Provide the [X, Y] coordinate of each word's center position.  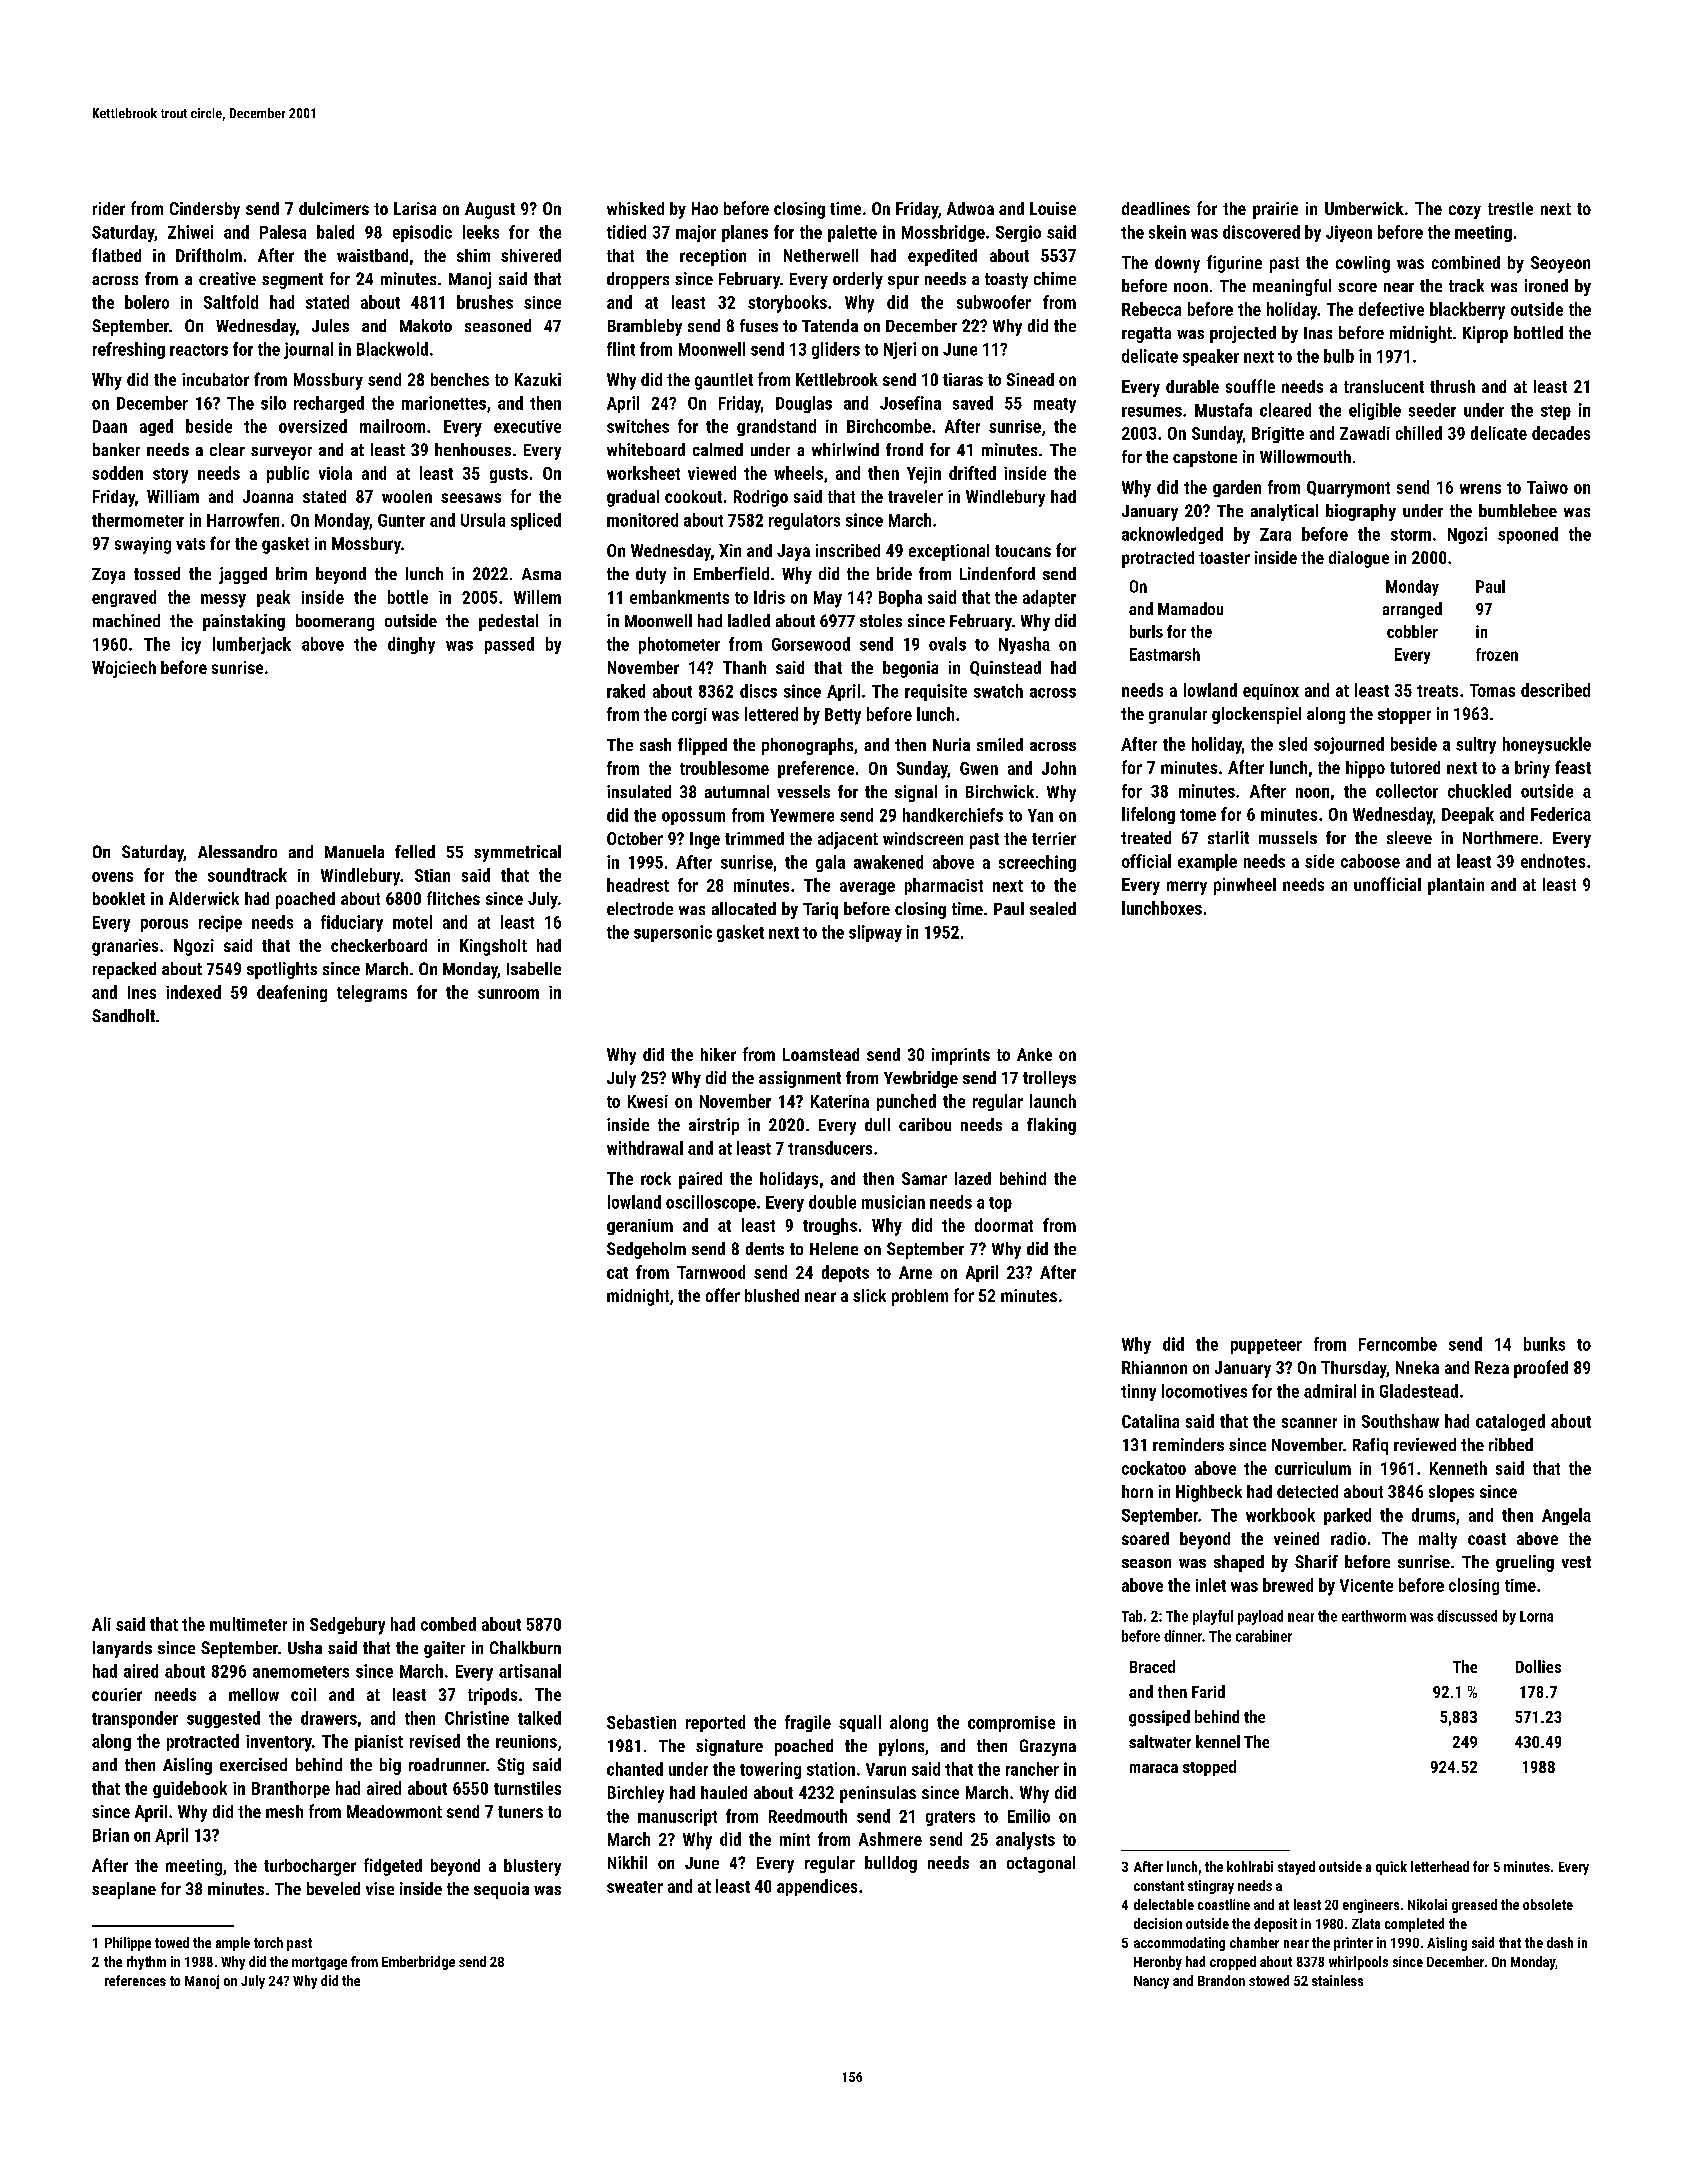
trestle [1510, 208]
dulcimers [334, 208]
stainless [1337, 1980]
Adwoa [970, 208]
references [135, 1980]
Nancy [1151, 1982]
